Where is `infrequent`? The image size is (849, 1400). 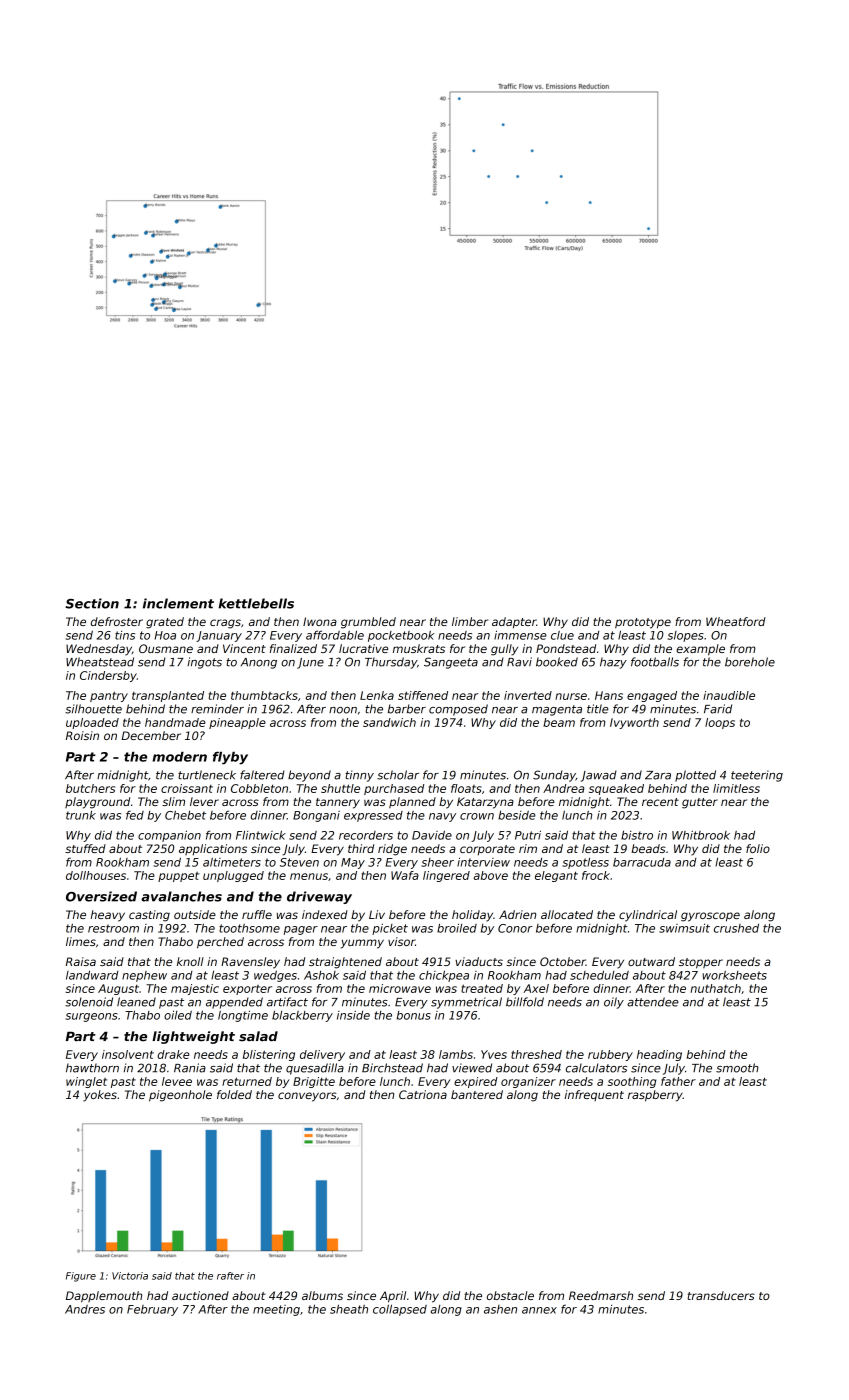 infrequent is located at coordinates (594, 1095).
